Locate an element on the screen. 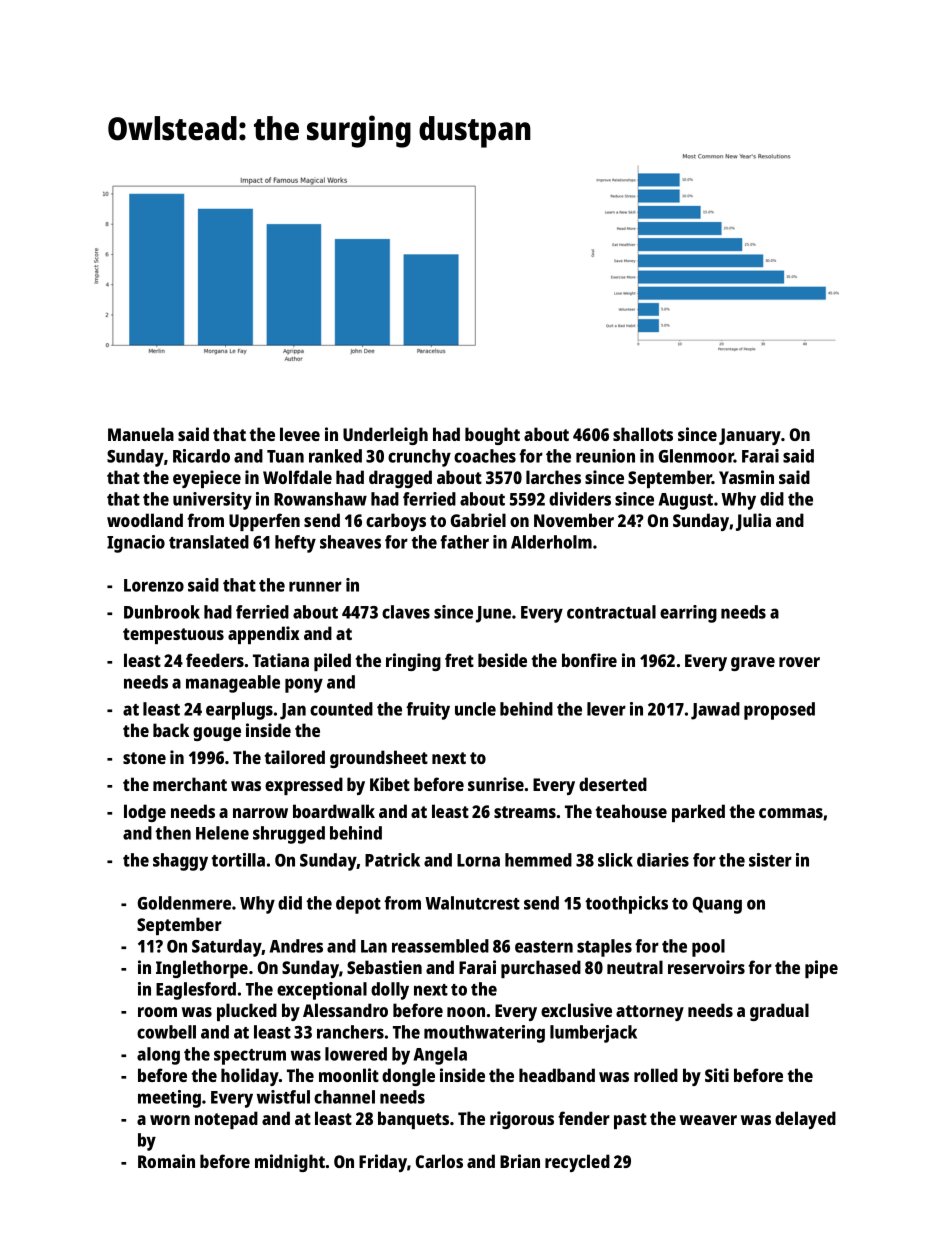  exceptional is located at coordinates (322, 991).
